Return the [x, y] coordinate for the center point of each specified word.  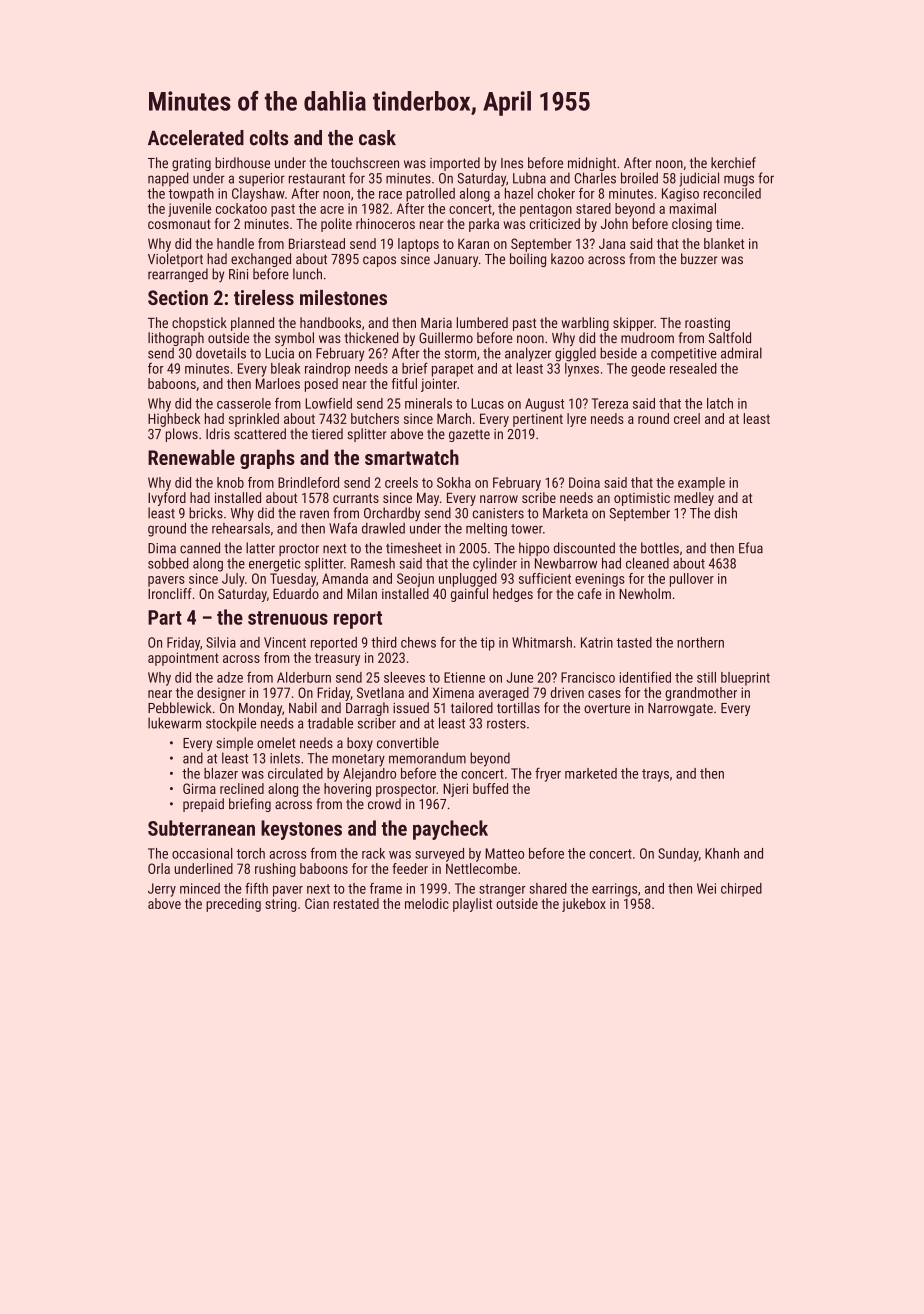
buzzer [699, 259]
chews [418, 642]
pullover [692, 580]
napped [168, 179]
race [390, 195]
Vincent [285, 642]
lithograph [176, 339]
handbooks [330, 322]
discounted [584, 548]
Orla [159, 868]
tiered [327, 434]
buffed [490, 788]
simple [234, 744]
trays [655, 775]
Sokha [454, 482]
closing [692, 225]
